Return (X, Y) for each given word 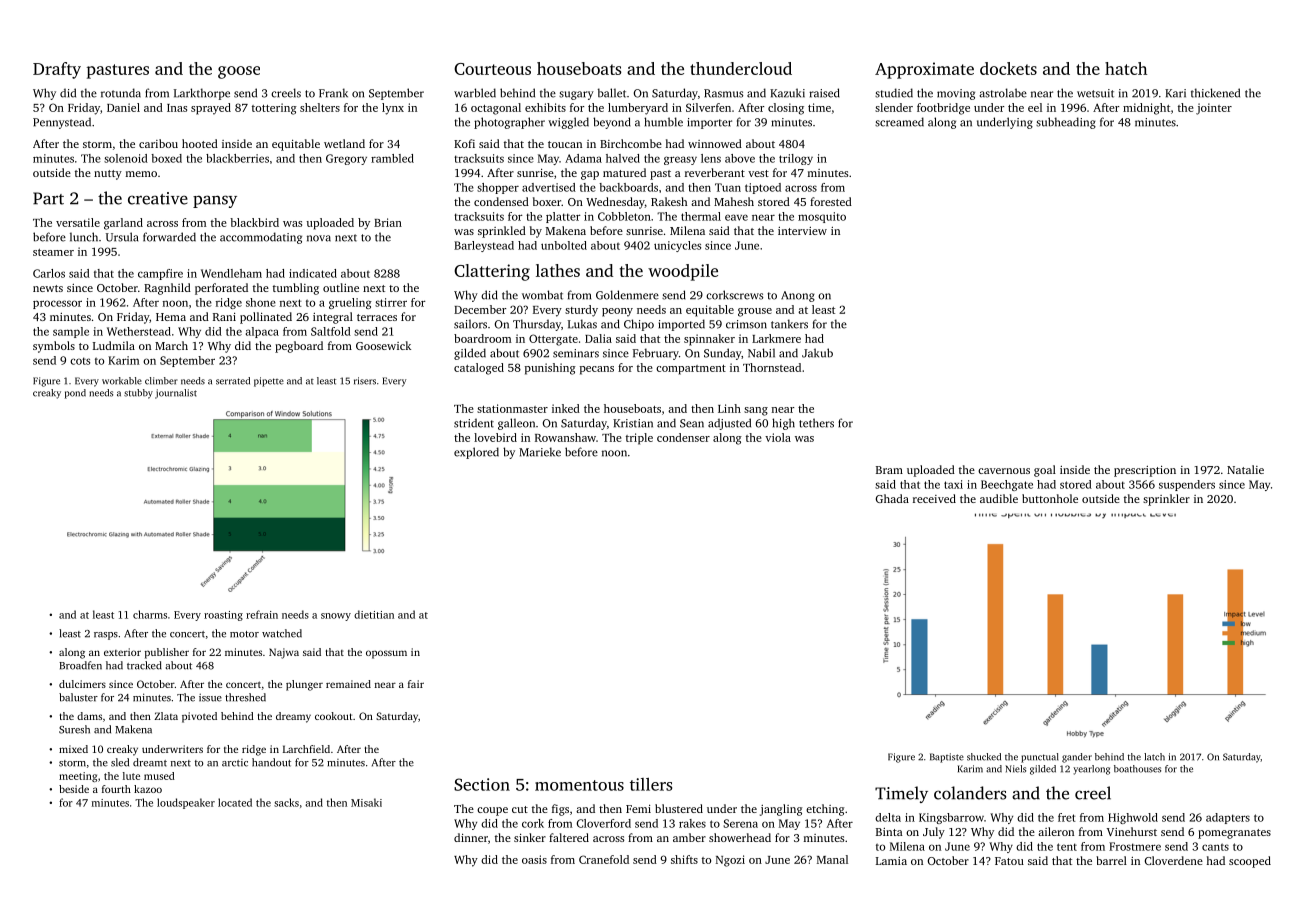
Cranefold (604, 859)
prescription (1145, 471)
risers (365, 381)
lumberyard (638, 109)
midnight (1146, 109)
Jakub (817, 353)
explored (476, 453)
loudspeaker (186, 803)
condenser (683, 437)
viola (778, 437)
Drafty (57, 70)
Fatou (1009, 861)
